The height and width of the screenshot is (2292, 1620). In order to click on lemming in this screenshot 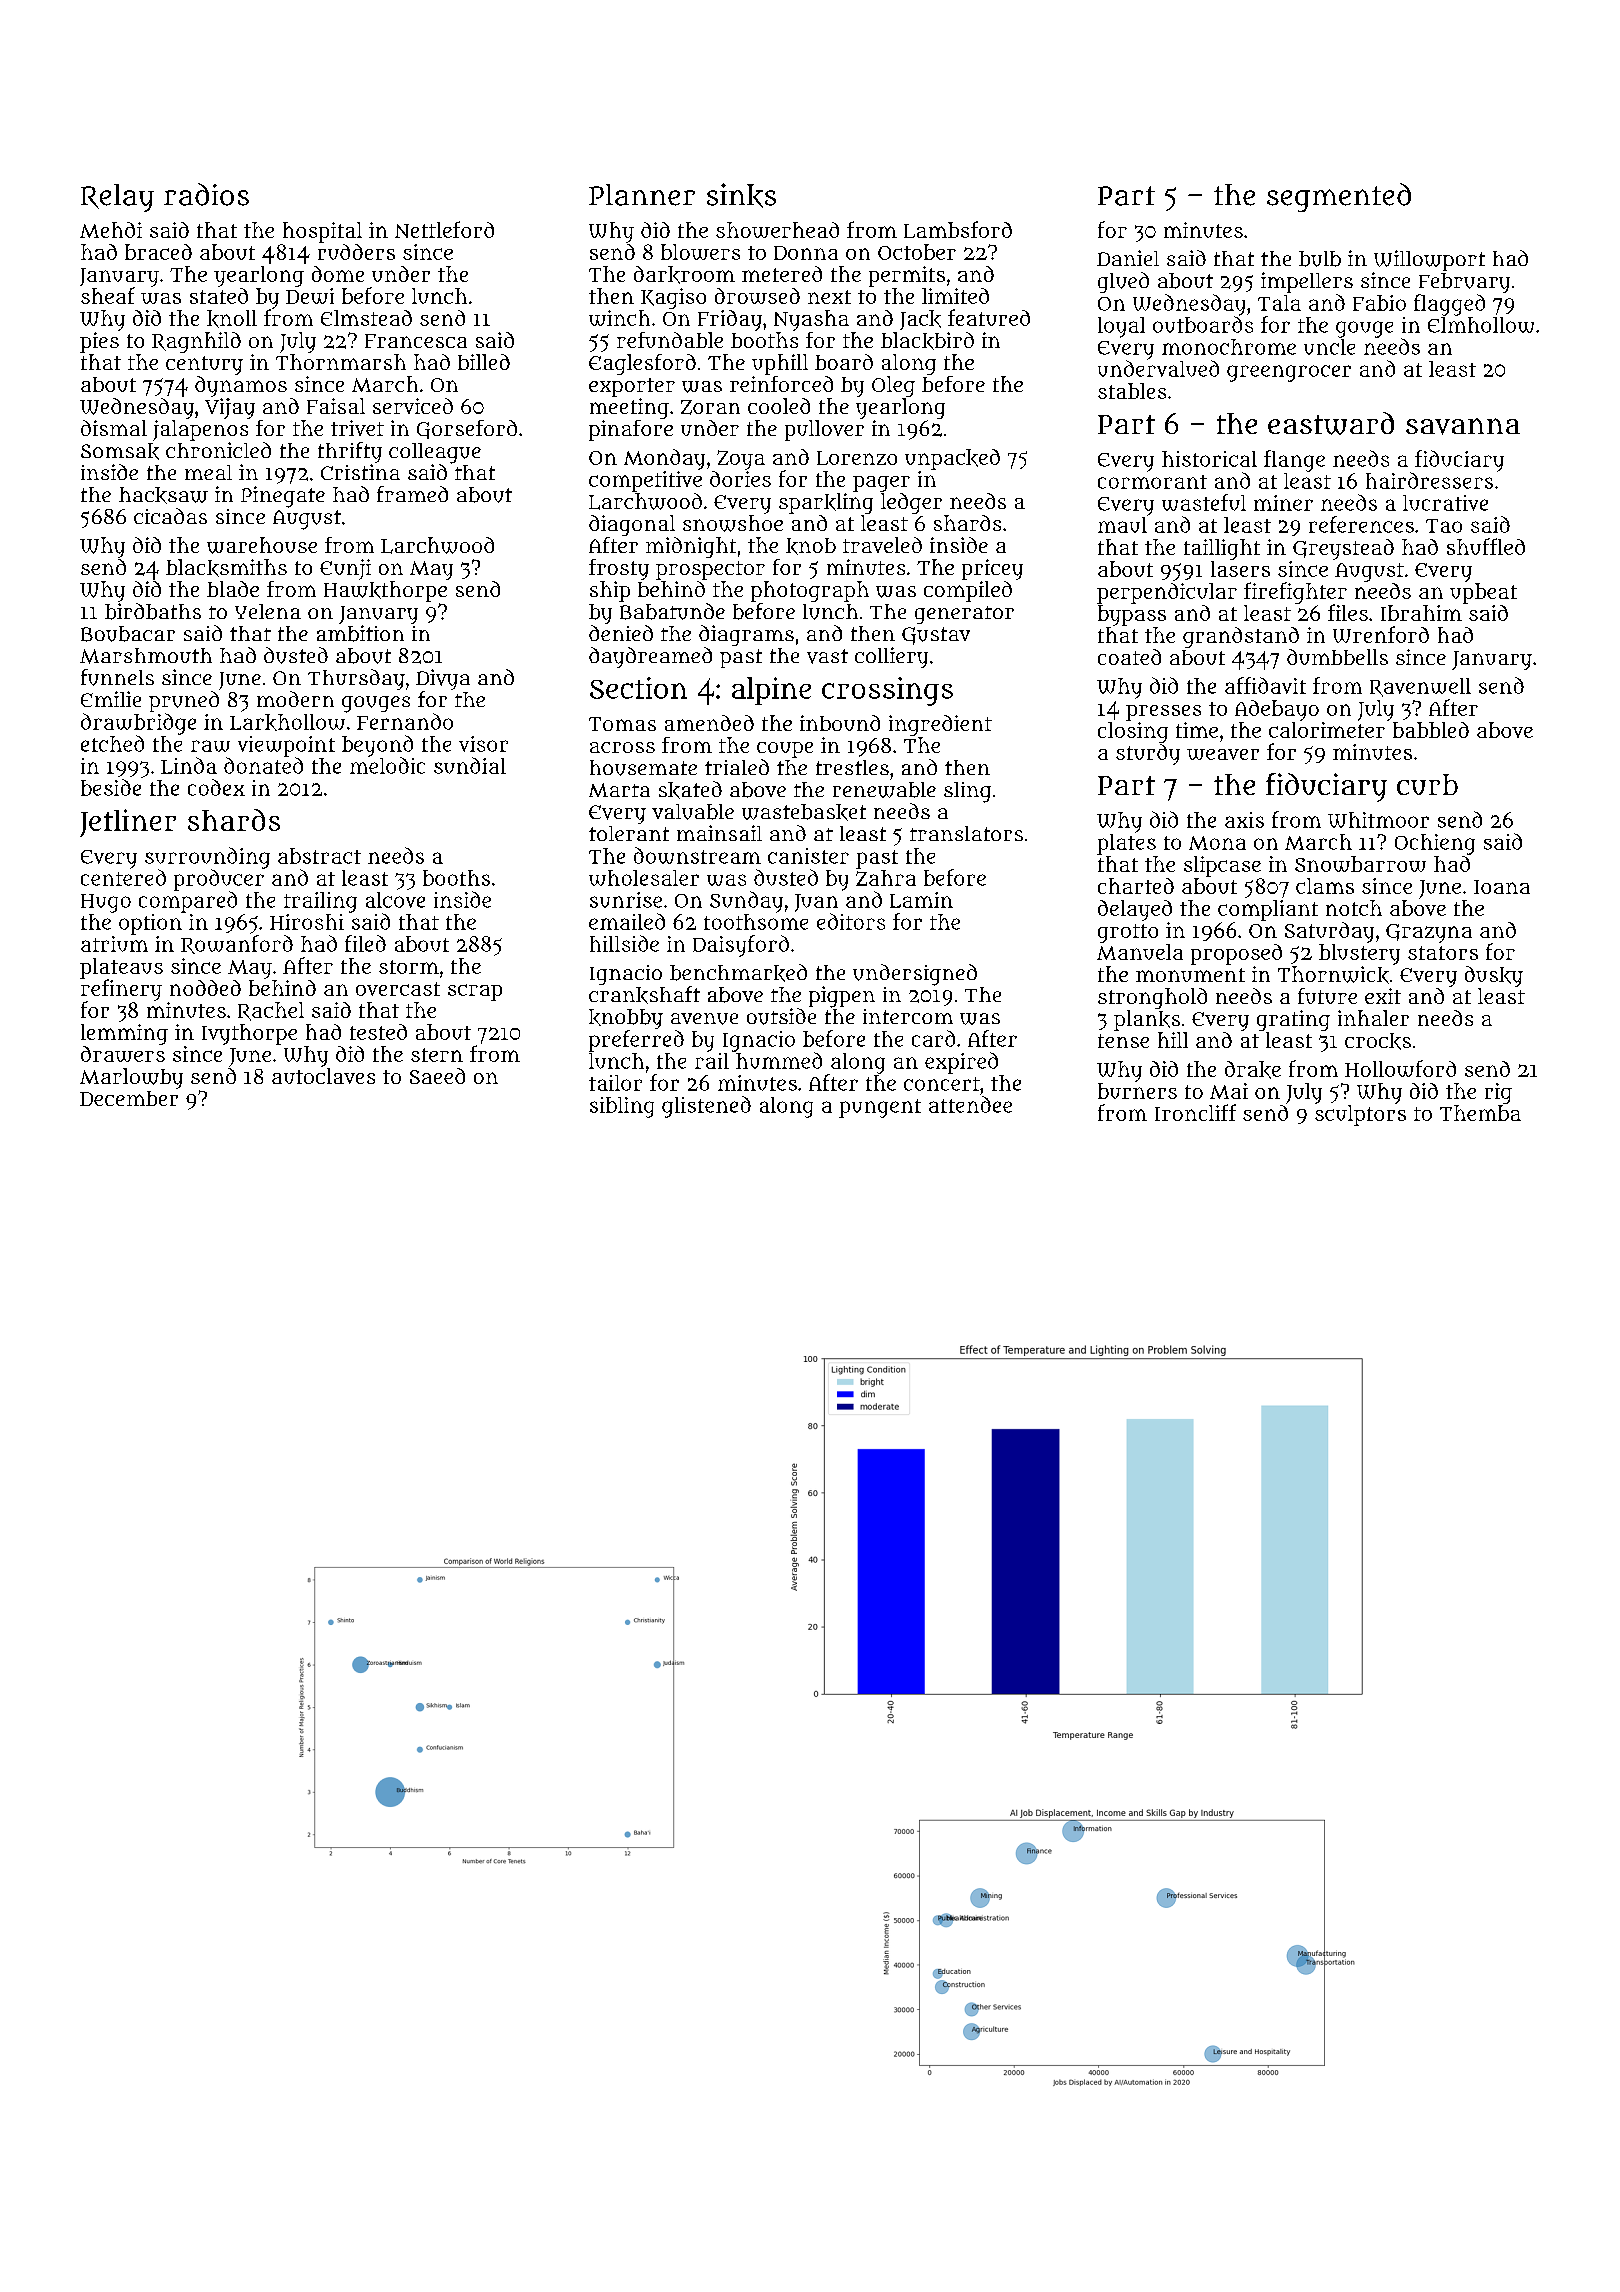, I will do `click(124, 1034)`.
